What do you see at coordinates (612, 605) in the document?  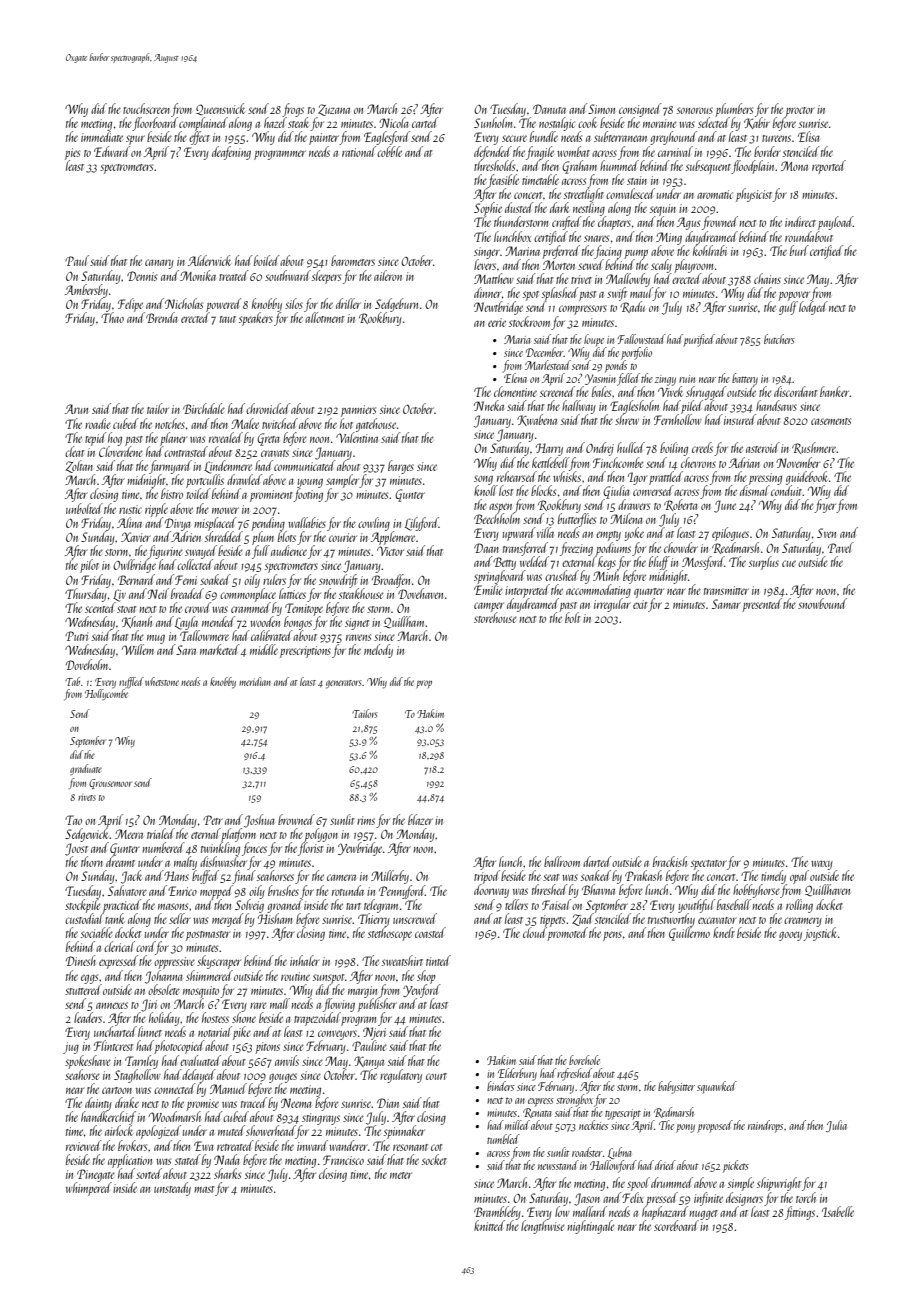 I see `irregular` at bounding box center [612, 605].
